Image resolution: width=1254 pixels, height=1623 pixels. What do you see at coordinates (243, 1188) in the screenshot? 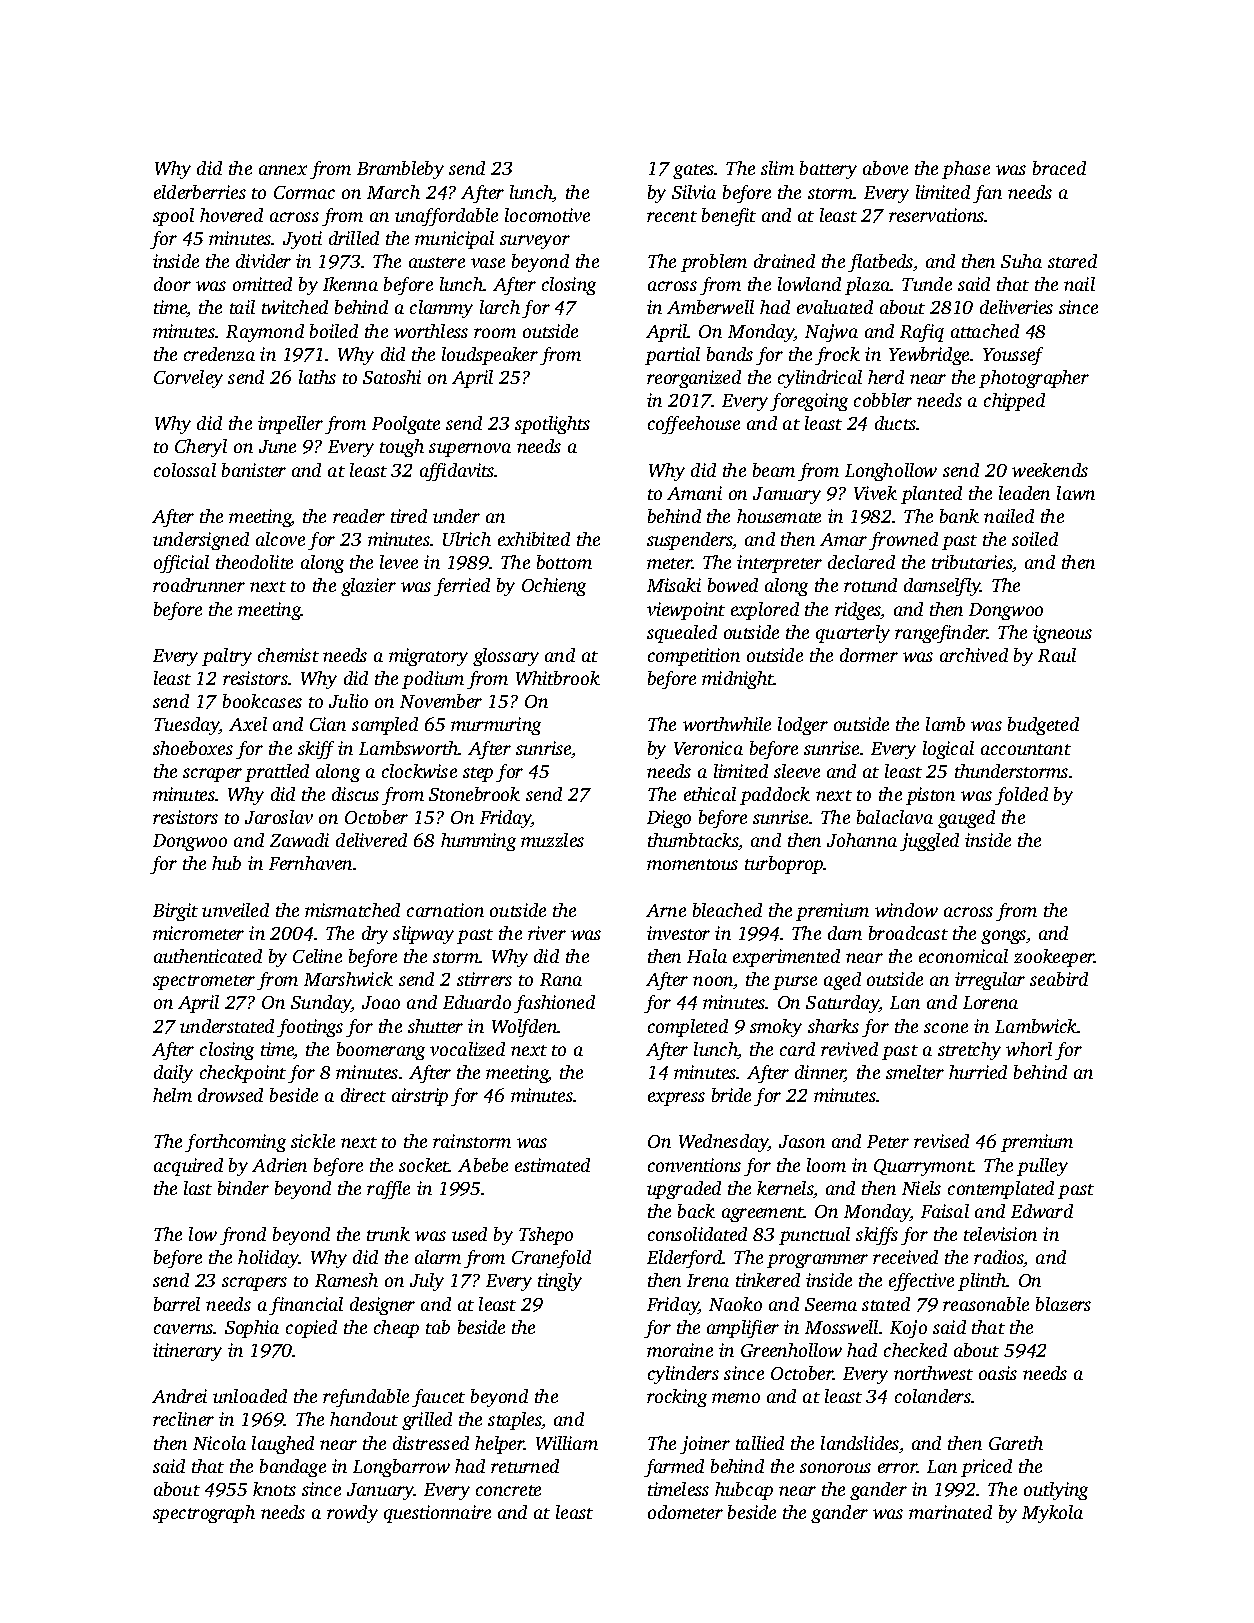
I see `binder` at bounding box center [243, 1188].
